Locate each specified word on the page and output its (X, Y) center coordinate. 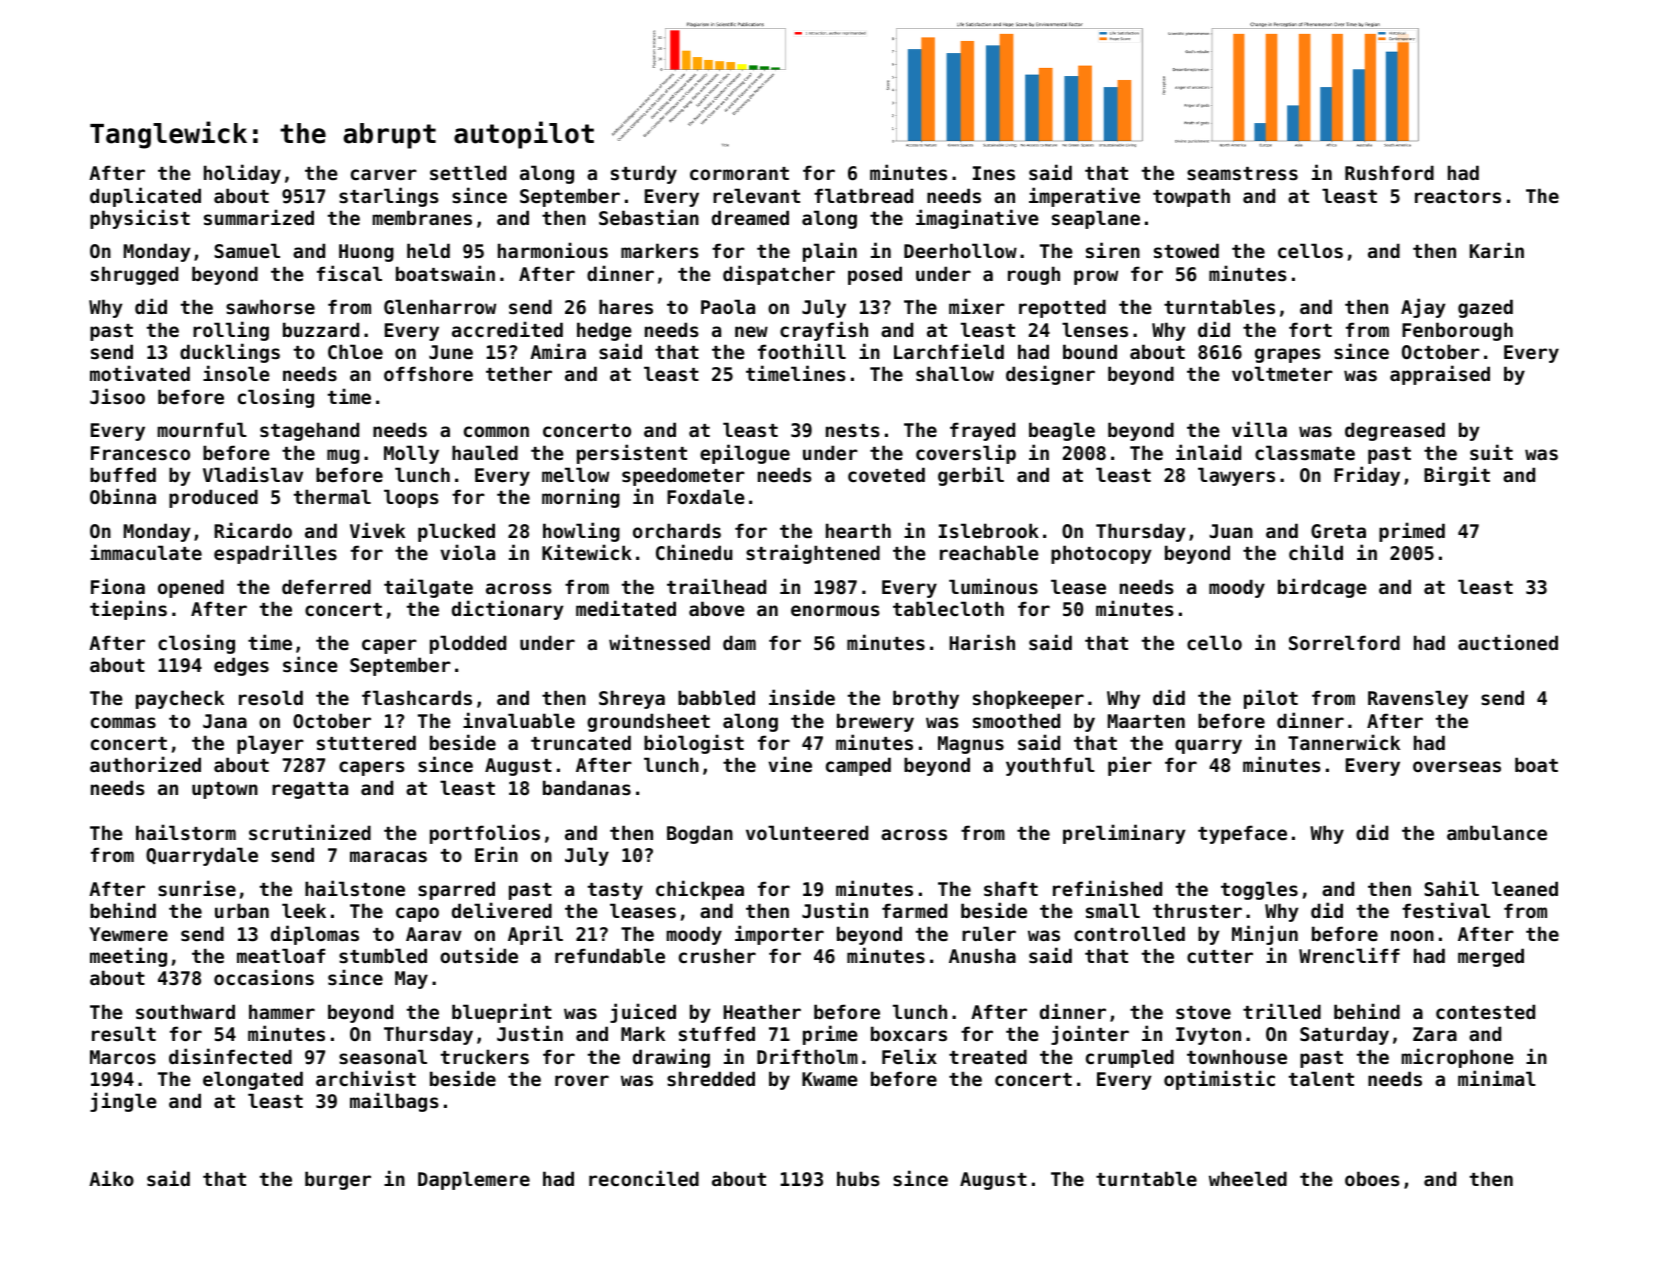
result (124, 1034)
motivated (140, 373)
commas (123, 723)
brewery (875, 722)
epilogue (745, 454)
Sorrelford (1344, 642)
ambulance (1497, 832)
